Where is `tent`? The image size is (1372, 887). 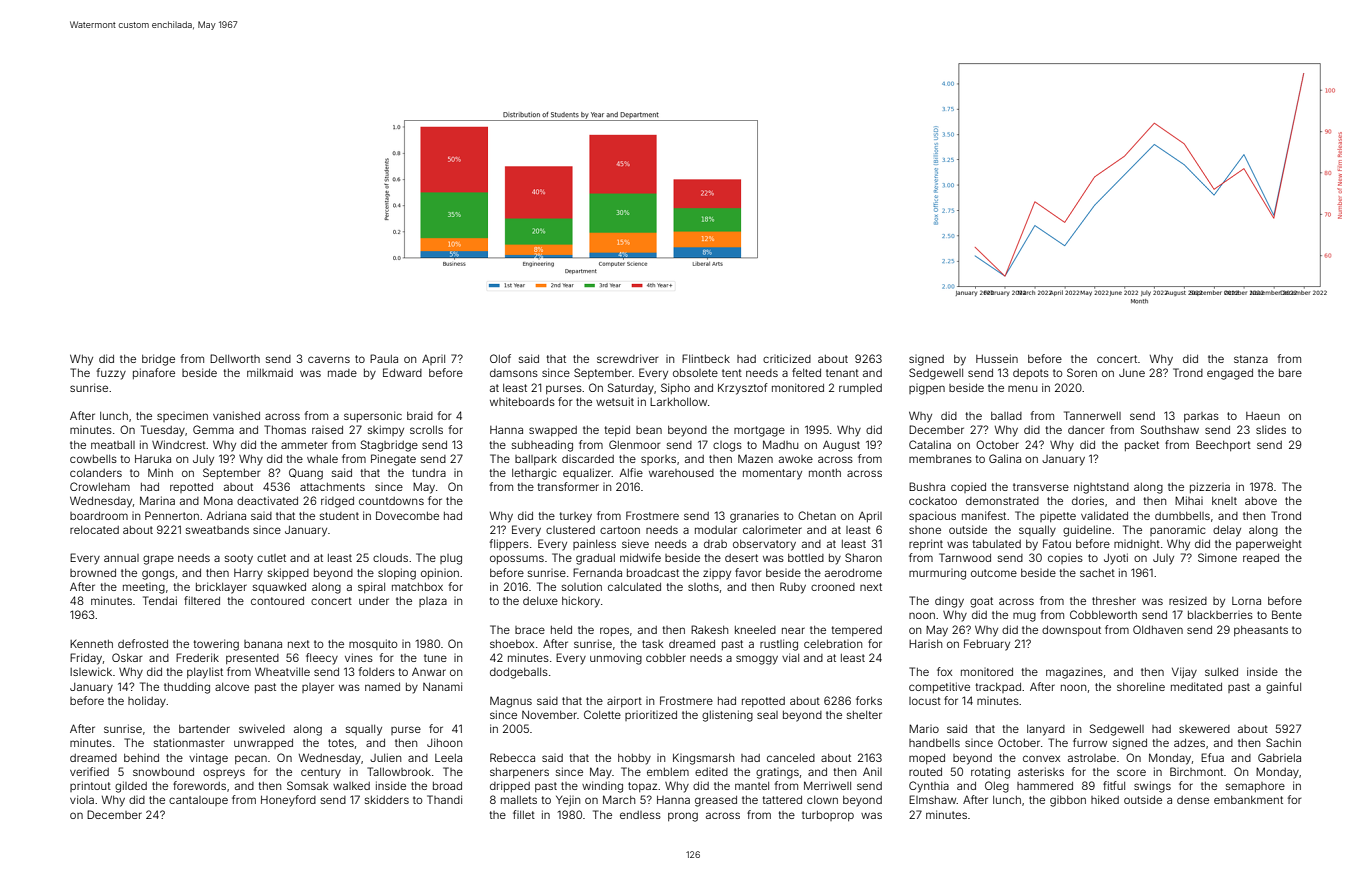 tent is located at coordinates (732, 373).
